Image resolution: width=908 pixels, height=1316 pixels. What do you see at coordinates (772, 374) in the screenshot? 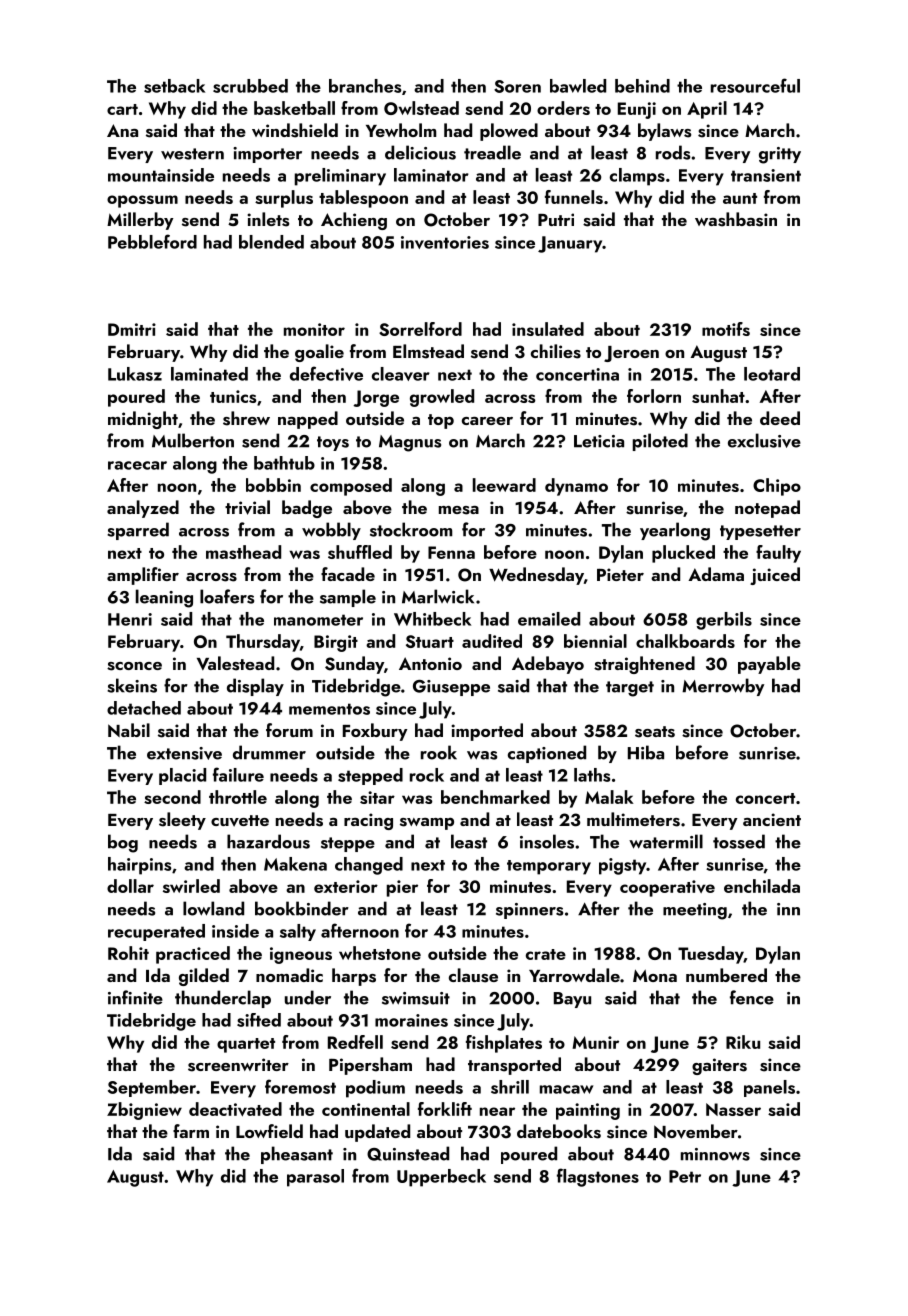
I see `leotard` at bounding box center [772, 374].
